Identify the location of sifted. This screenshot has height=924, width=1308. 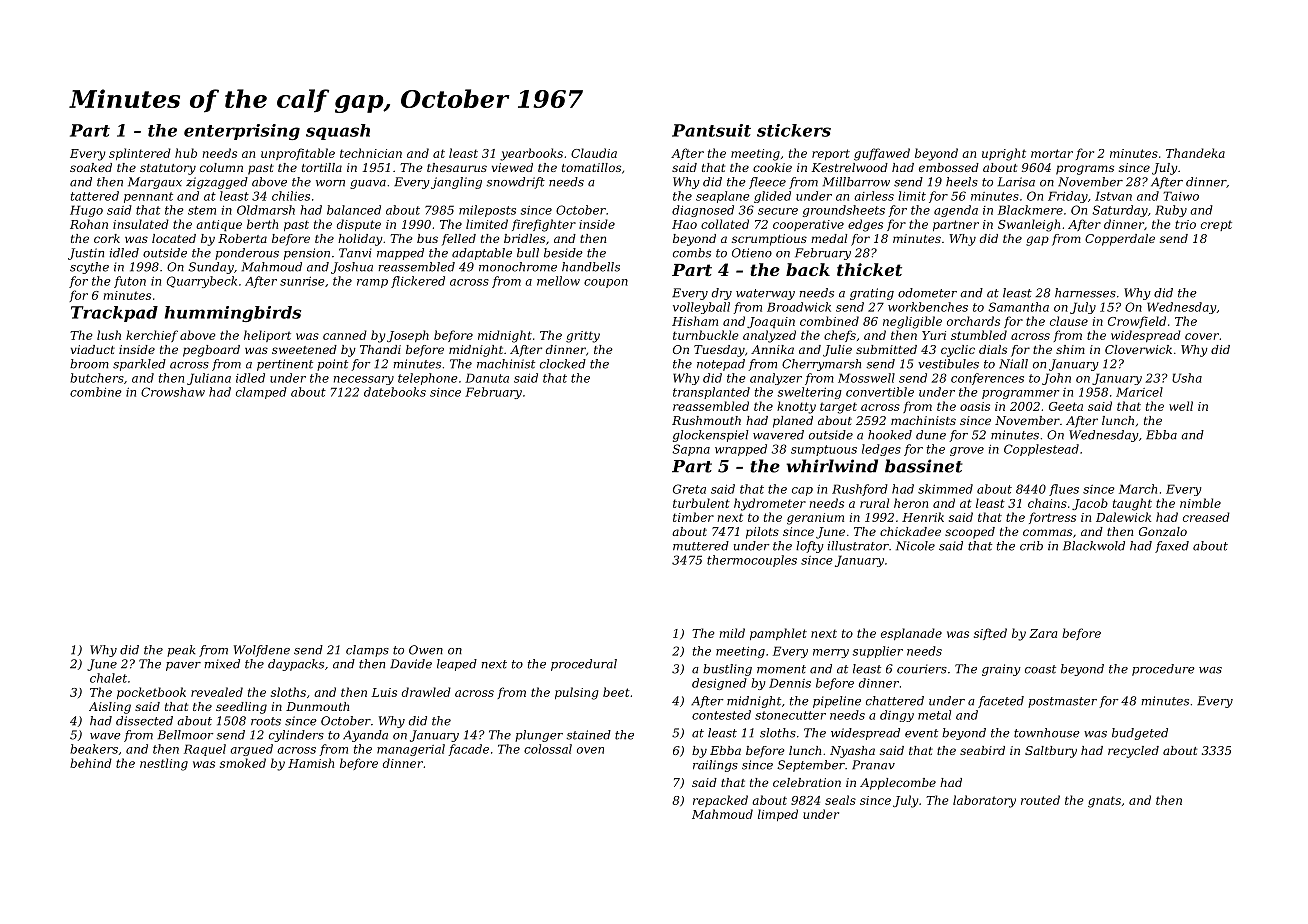
(990, 634).
